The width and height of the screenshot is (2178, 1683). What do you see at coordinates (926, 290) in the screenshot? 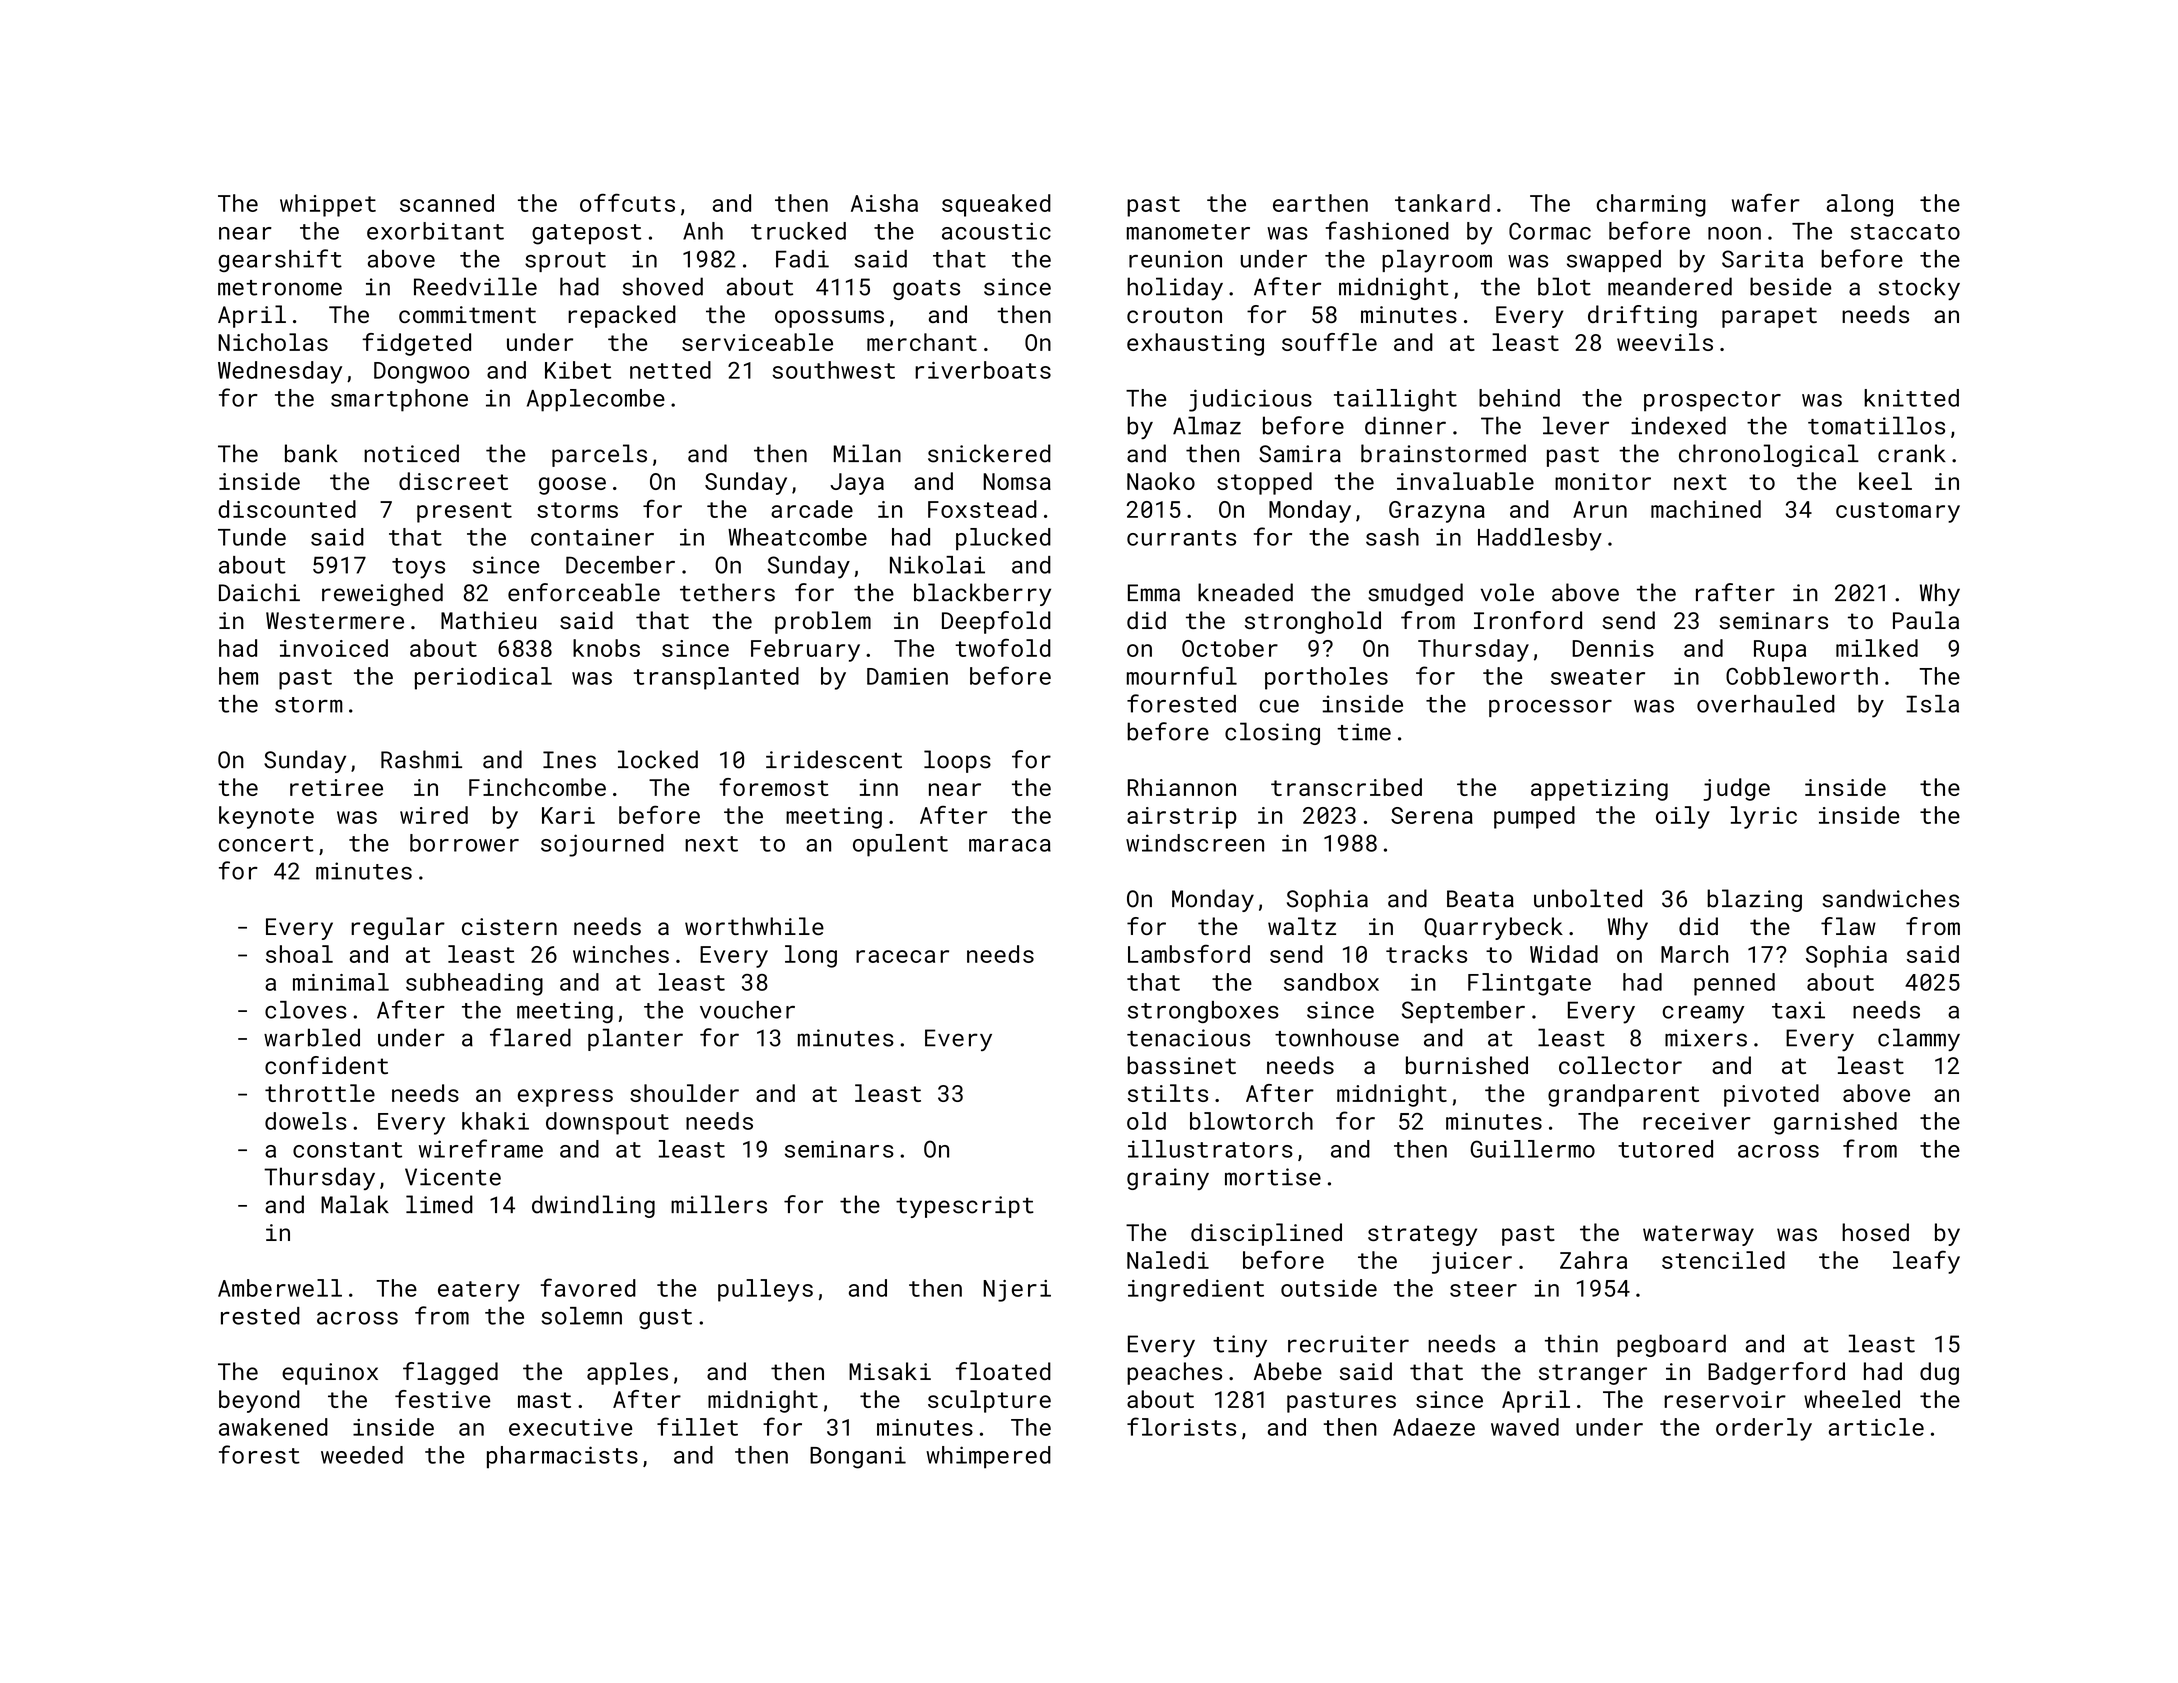
I see `goats` at bounding box center [926, 290].
